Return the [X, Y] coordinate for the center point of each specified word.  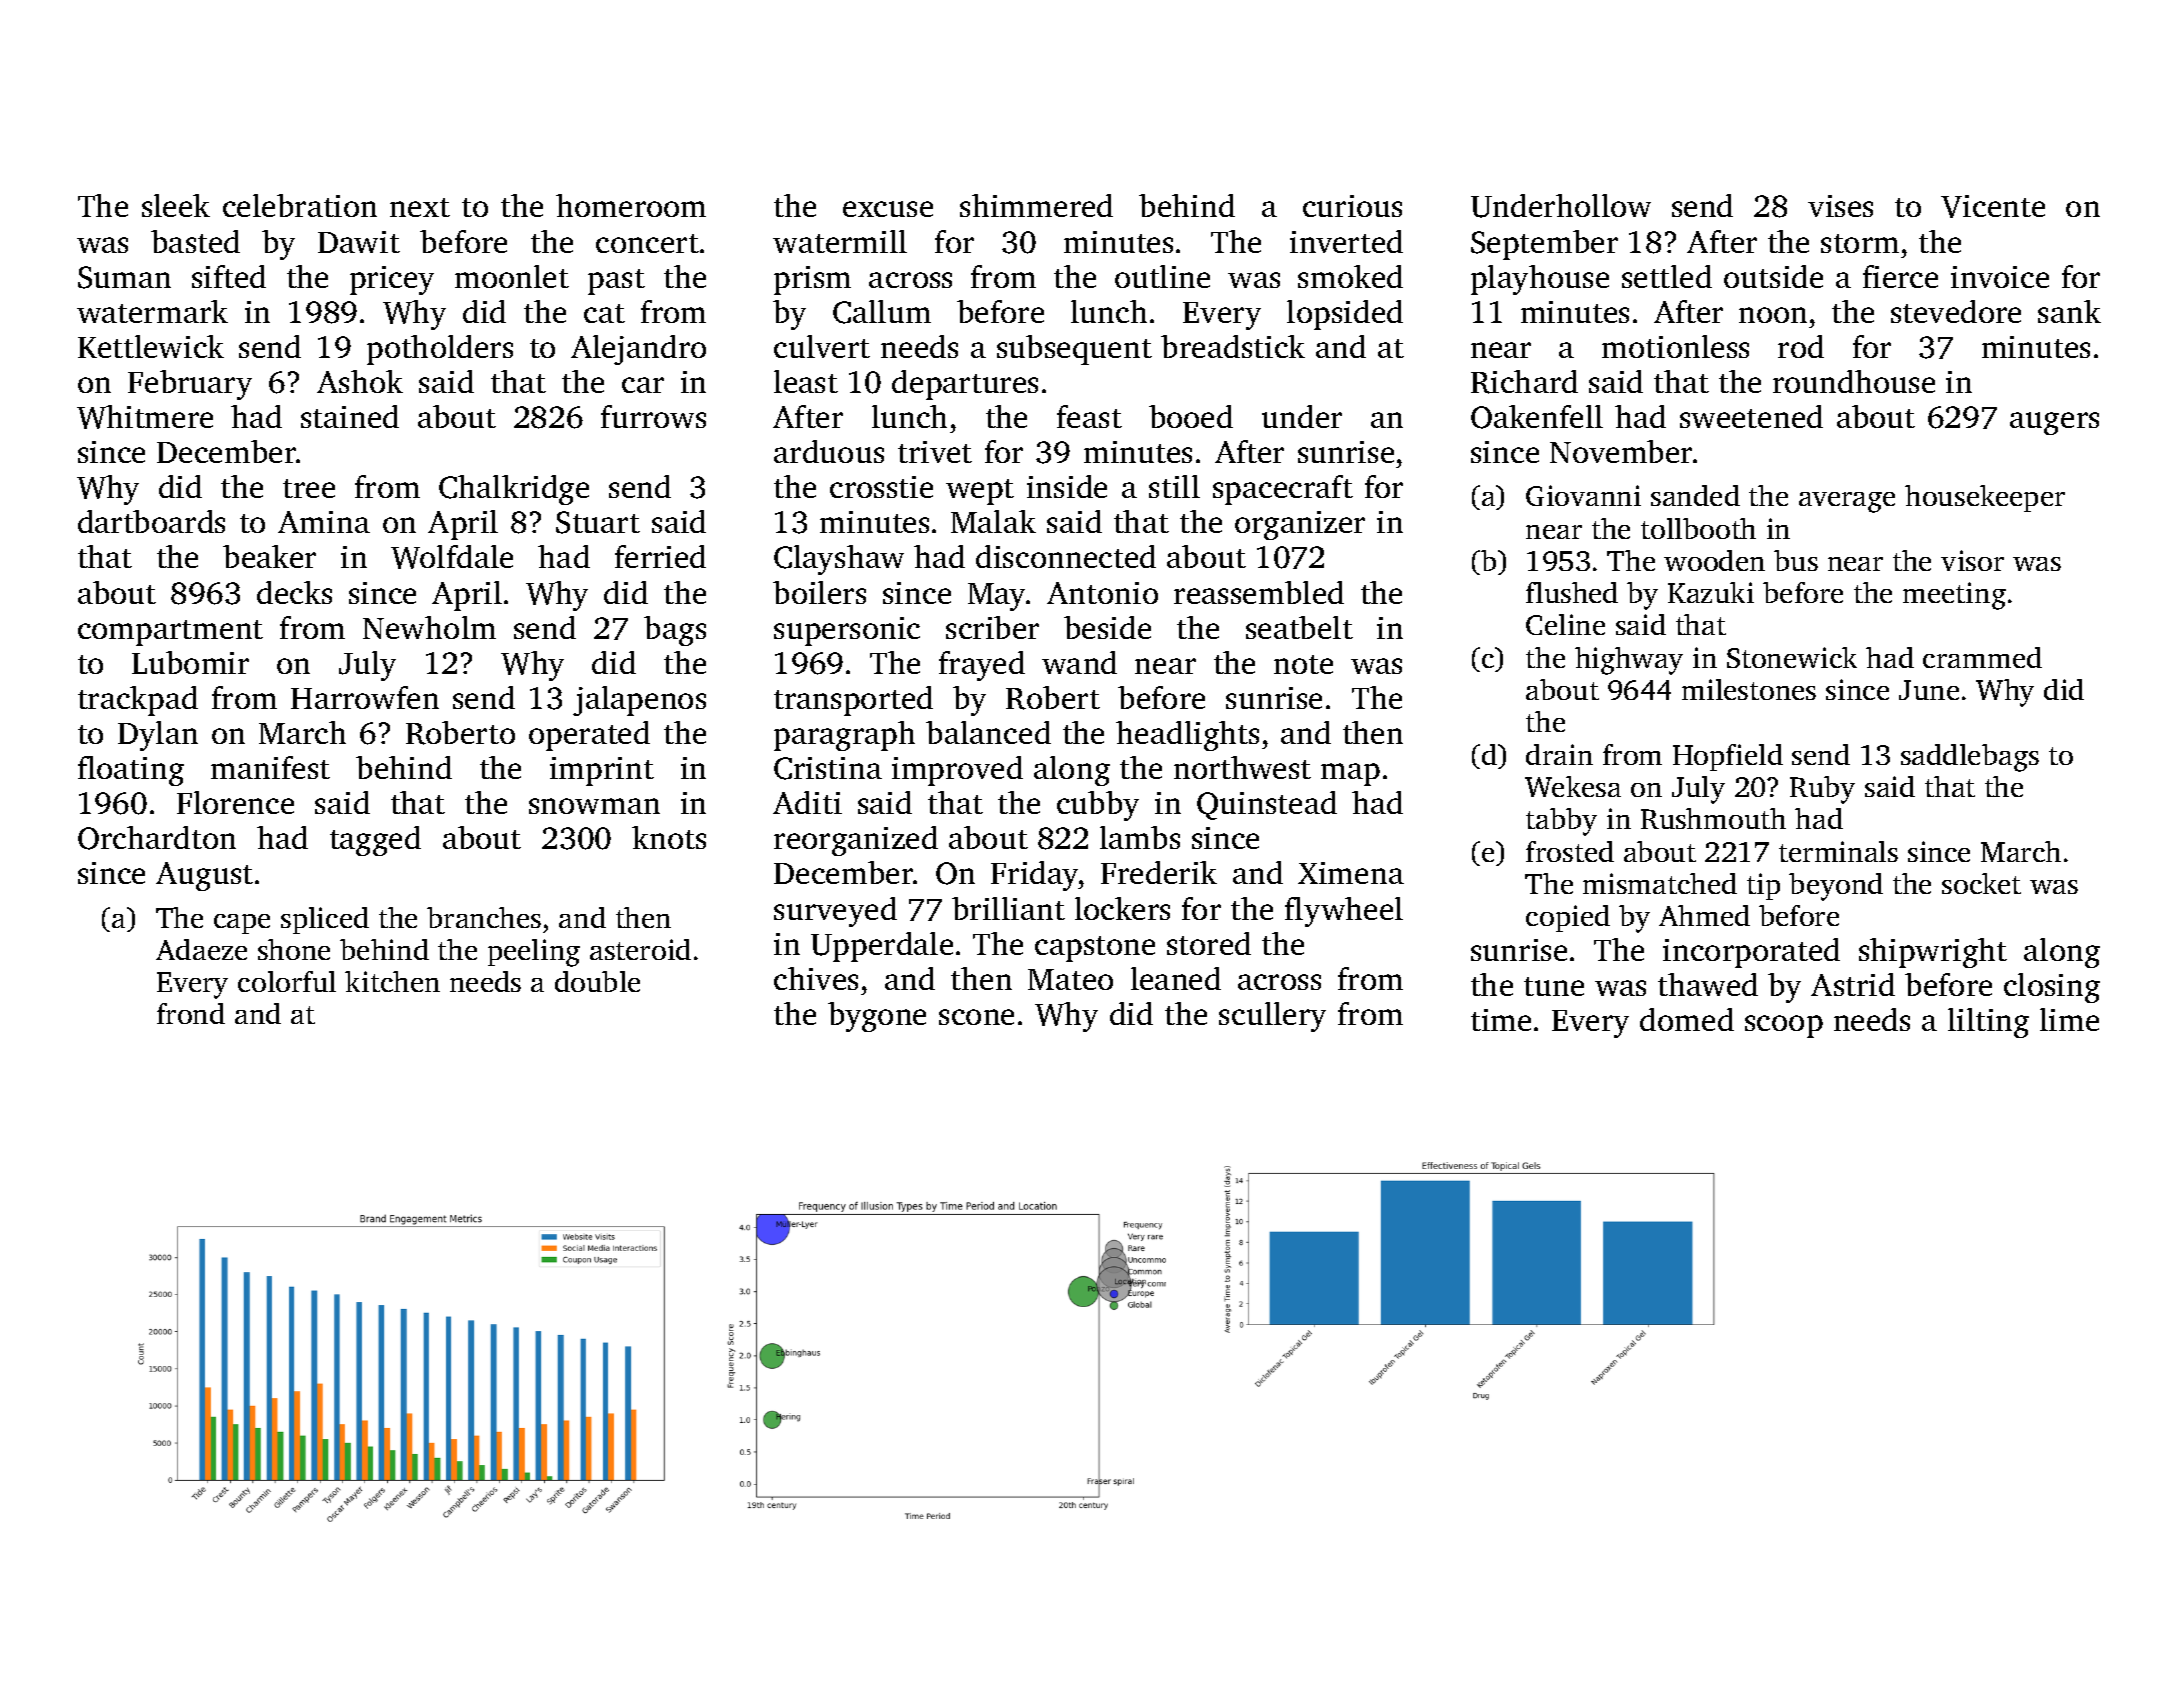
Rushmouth [1713, 818]
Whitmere [145, 417]
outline [1162, 276]
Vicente [1993, 206]
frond [191, 1013]
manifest [270, 767]
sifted [229, 276]
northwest [1242, 767]
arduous [829, 451]
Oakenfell [1537, 417]
